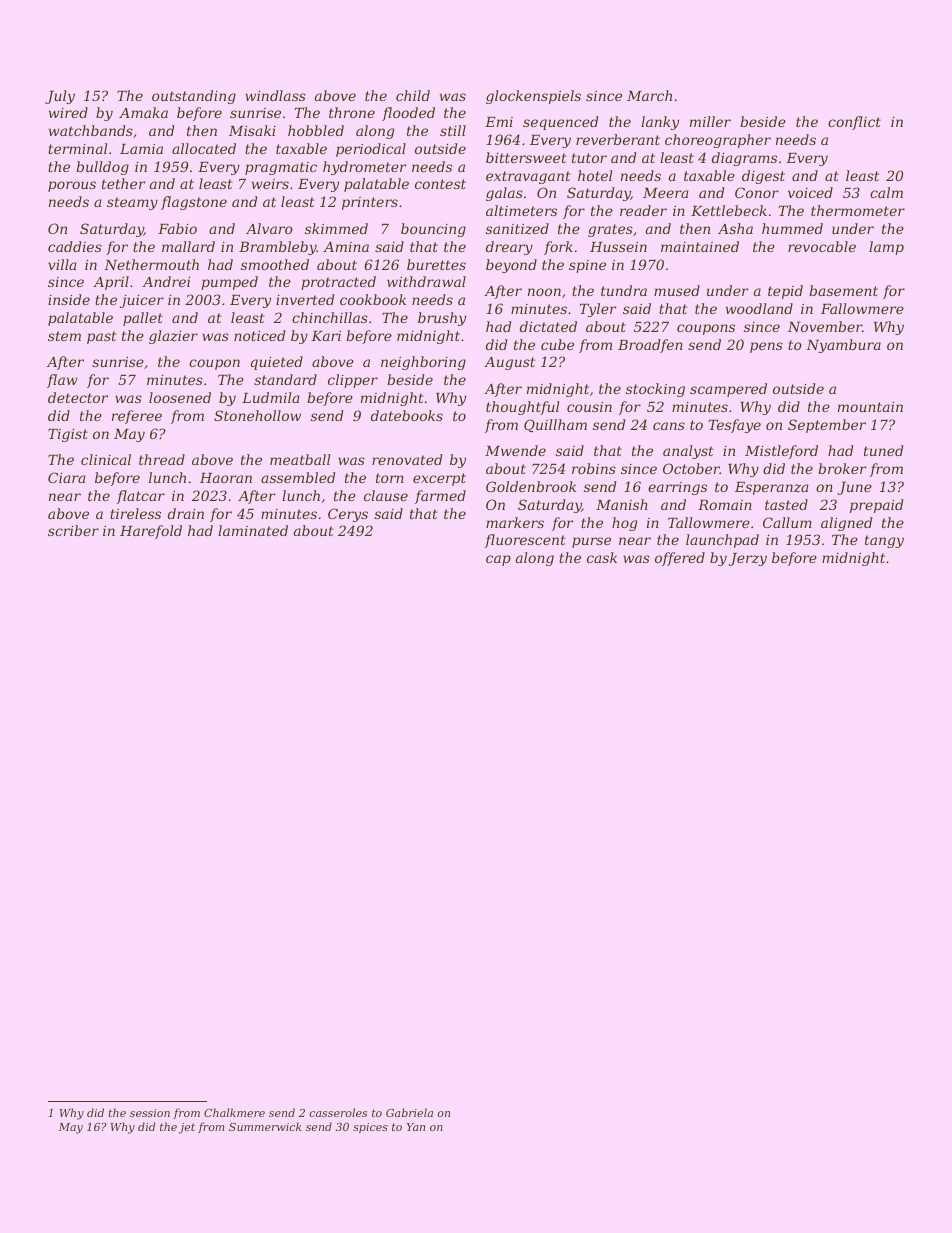 The image size is (952, 1233). I want to click on tepid, so click(785, 292).
